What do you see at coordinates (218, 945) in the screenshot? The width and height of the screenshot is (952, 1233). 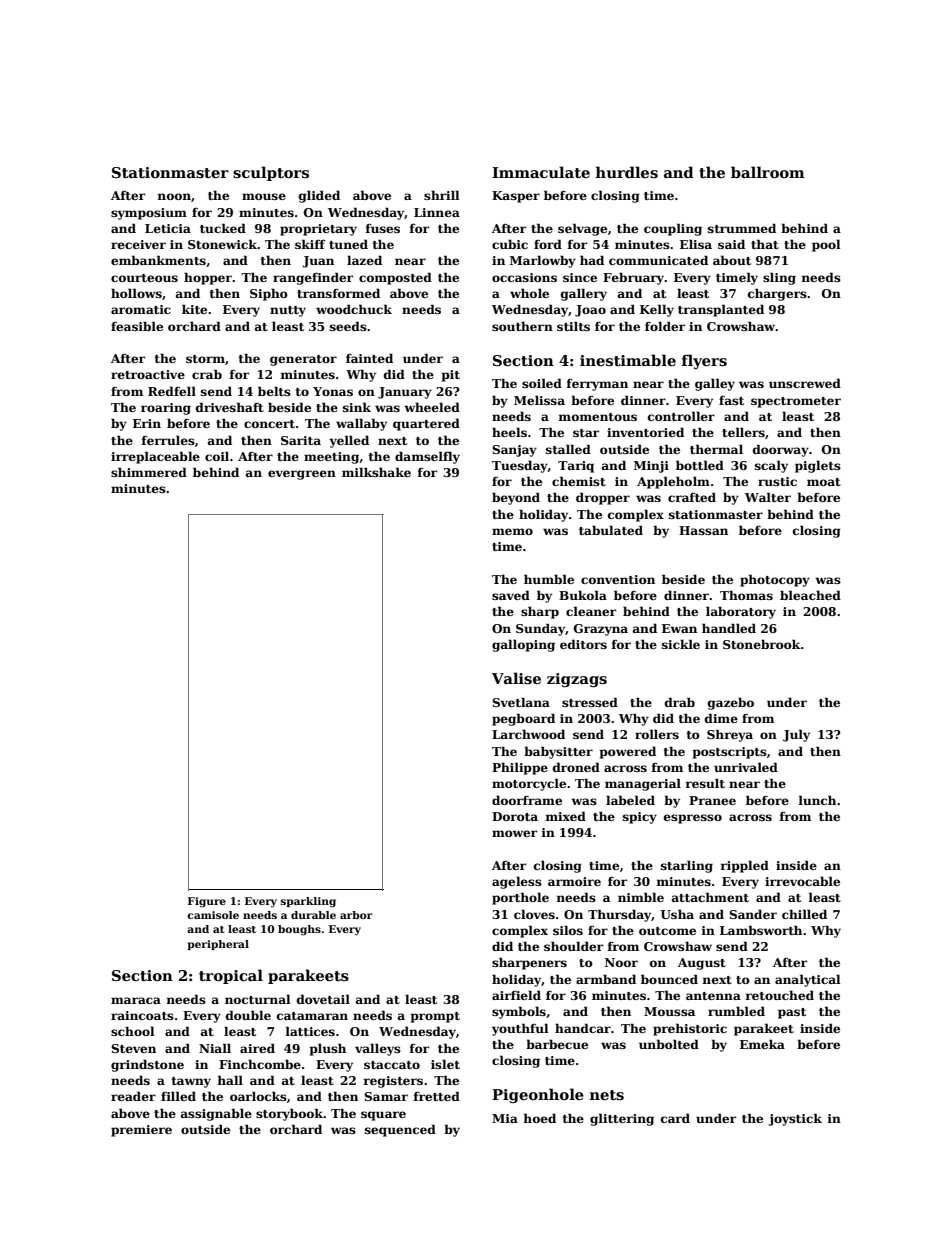 I see `peripheral` at bounding box center [218, 945].
